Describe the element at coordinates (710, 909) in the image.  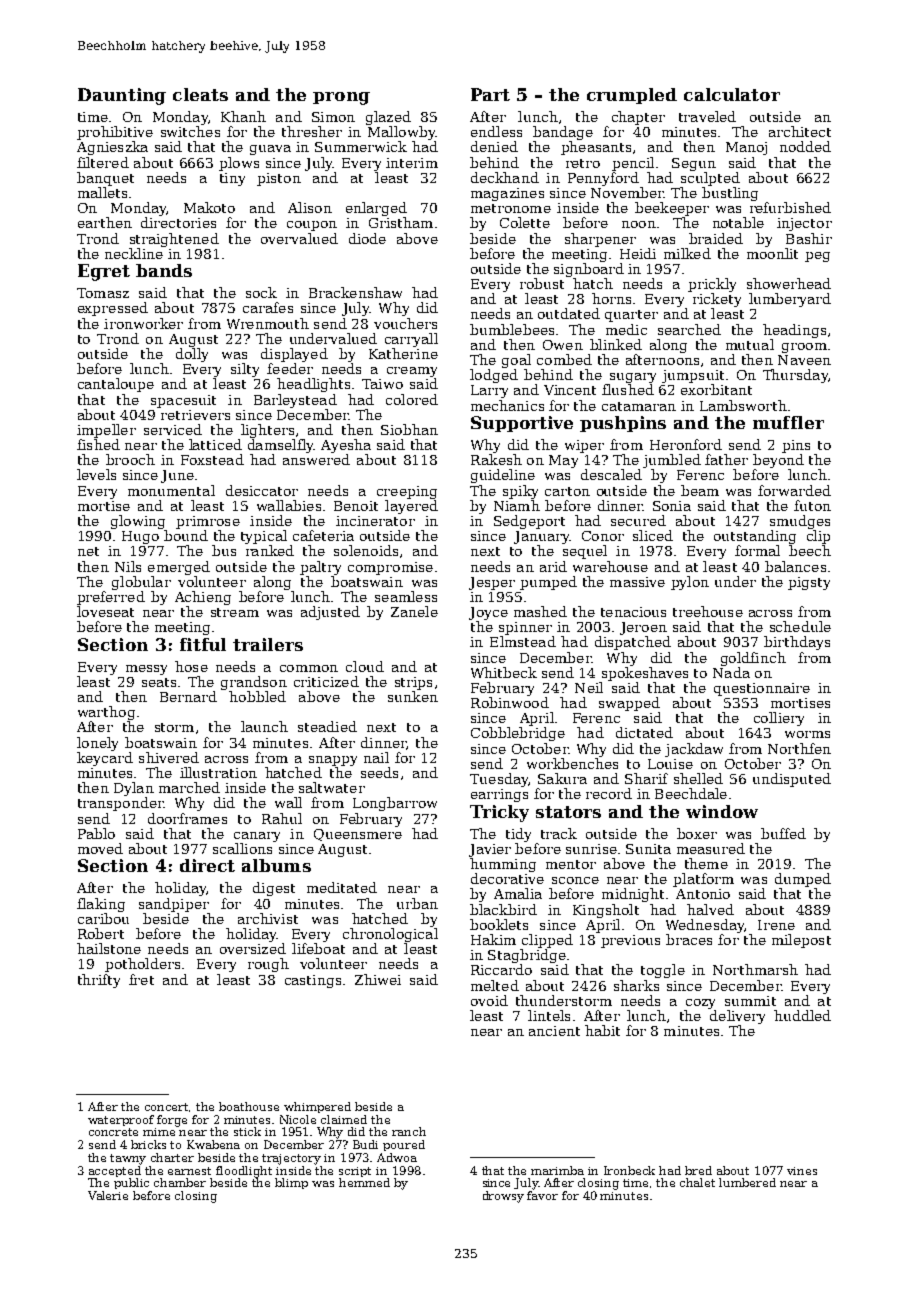
I see `halved` at that location.
